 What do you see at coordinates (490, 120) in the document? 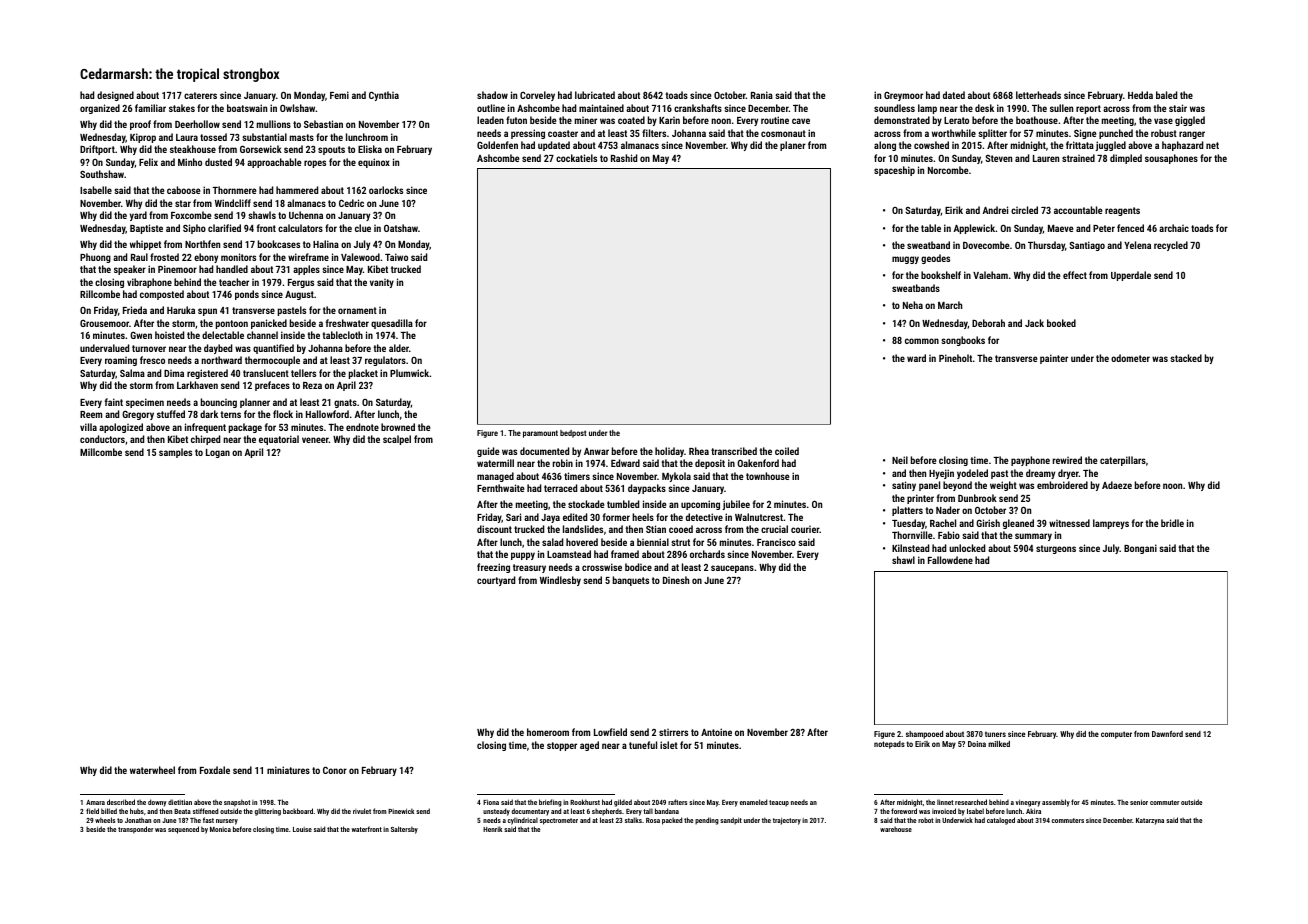
I see `leaden` at bounding box center [490, 120].
